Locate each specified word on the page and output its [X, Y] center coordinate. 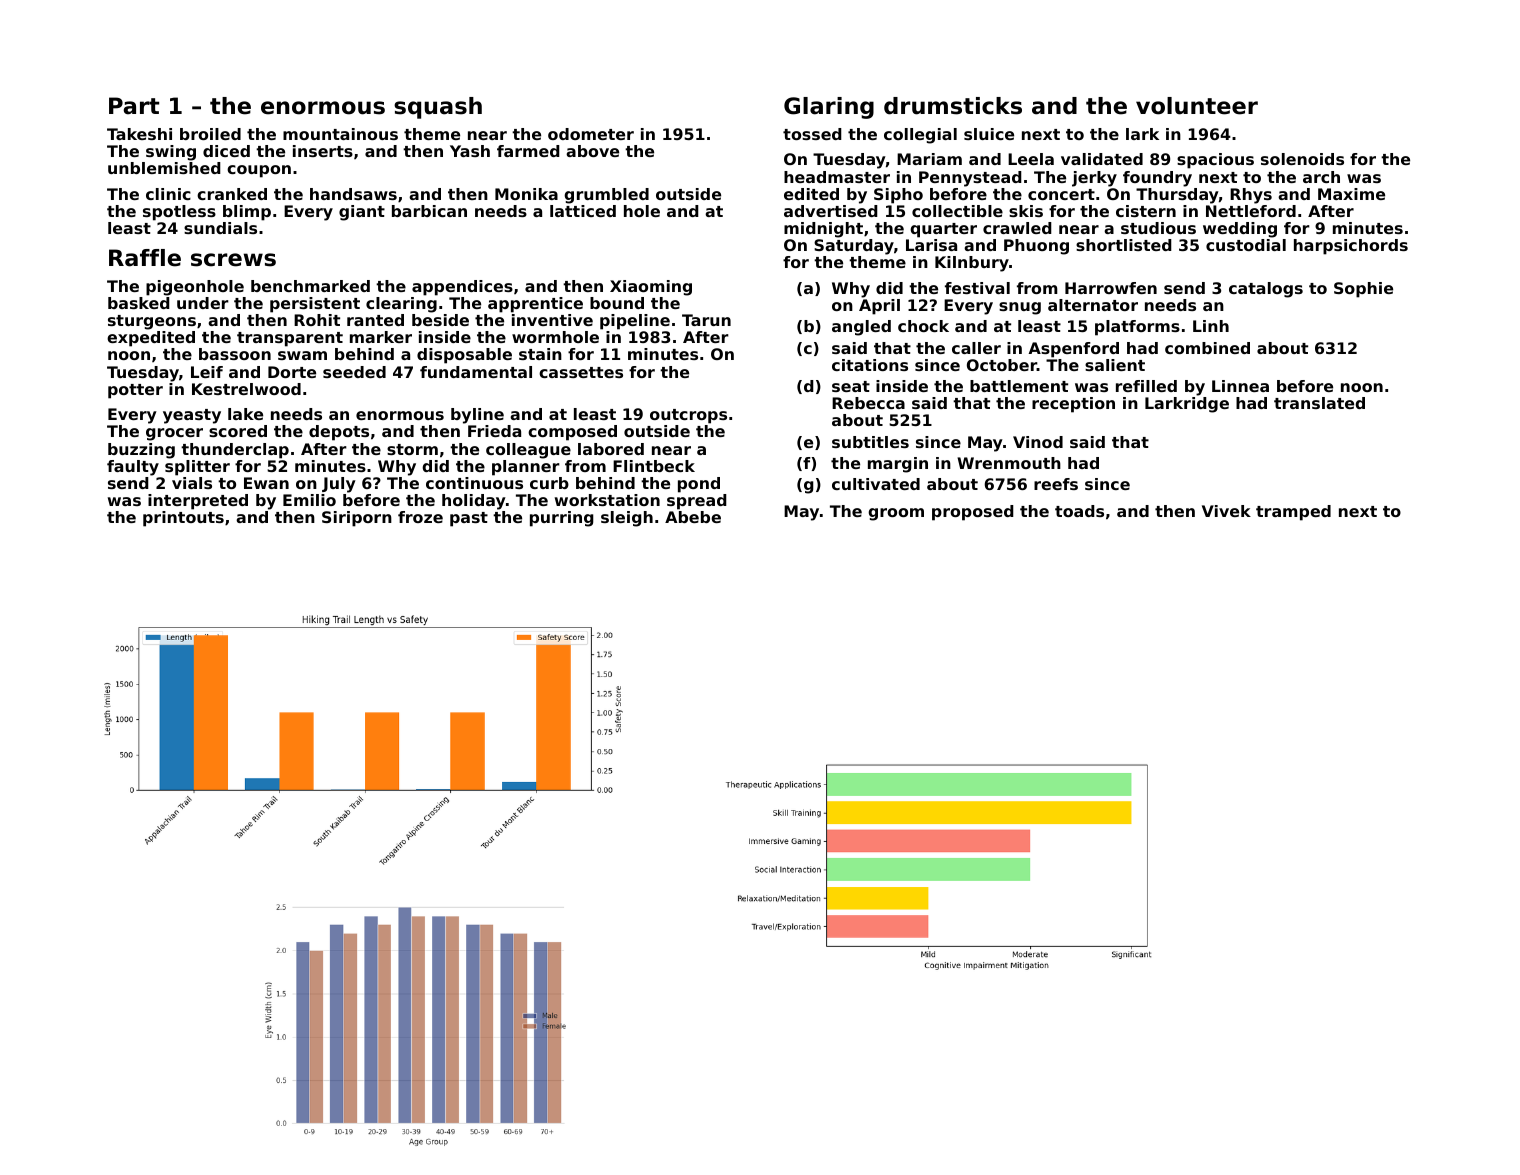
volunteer [1197, 106]
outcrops [688, 416]
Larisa [931, 245]
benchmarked [310, 286]
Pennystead [970, 179]
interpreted [198, 502]
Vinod [1038, 442]
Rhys [1251, 196]
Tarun [706, 320]
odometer [591, 134]
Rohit [317, 320]
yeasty [192, 416]
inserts [323, 151]
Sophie [1363, 290]
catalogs [1266, 290]
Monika [526, 194]
